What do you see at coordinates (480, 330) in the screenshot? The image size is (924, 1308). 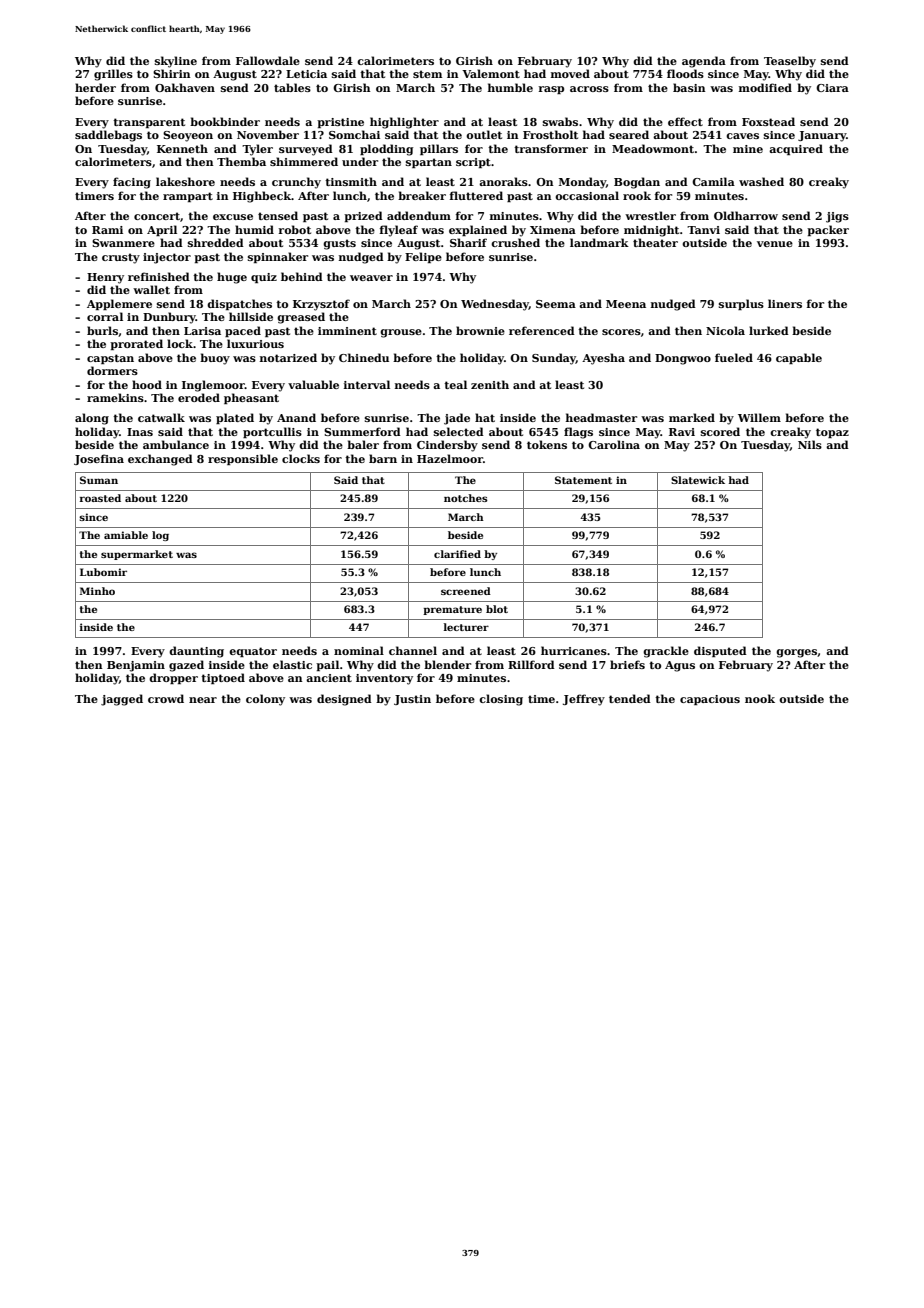 I see `brownie` at bounding box center [480, 330].
